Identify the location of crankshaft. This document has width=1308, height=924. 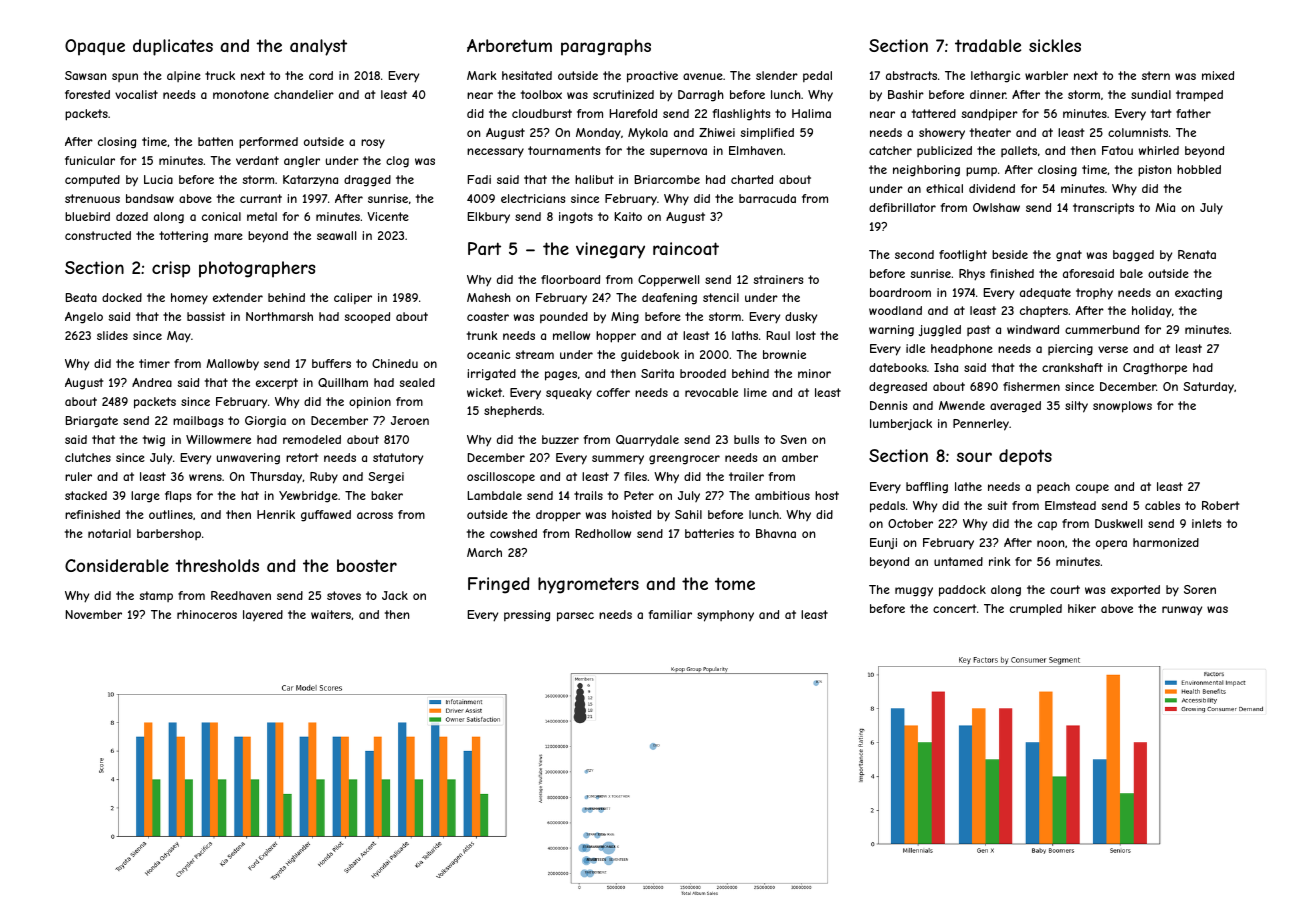
(1072, 367).
